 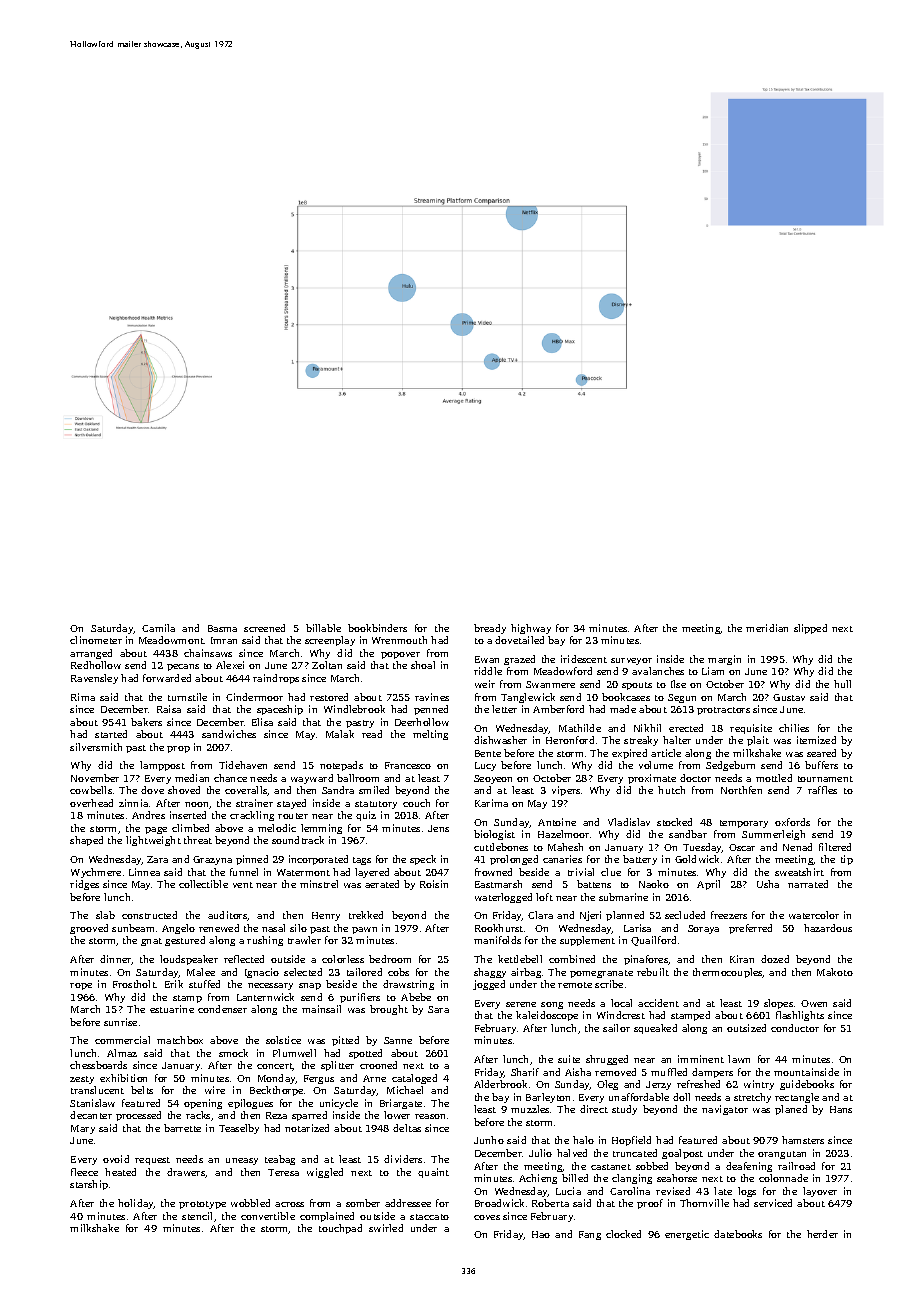 What do you see at coordinates (233, 1053) in the screenshot?
I see `smock` at bounding box center [233, 1053].
